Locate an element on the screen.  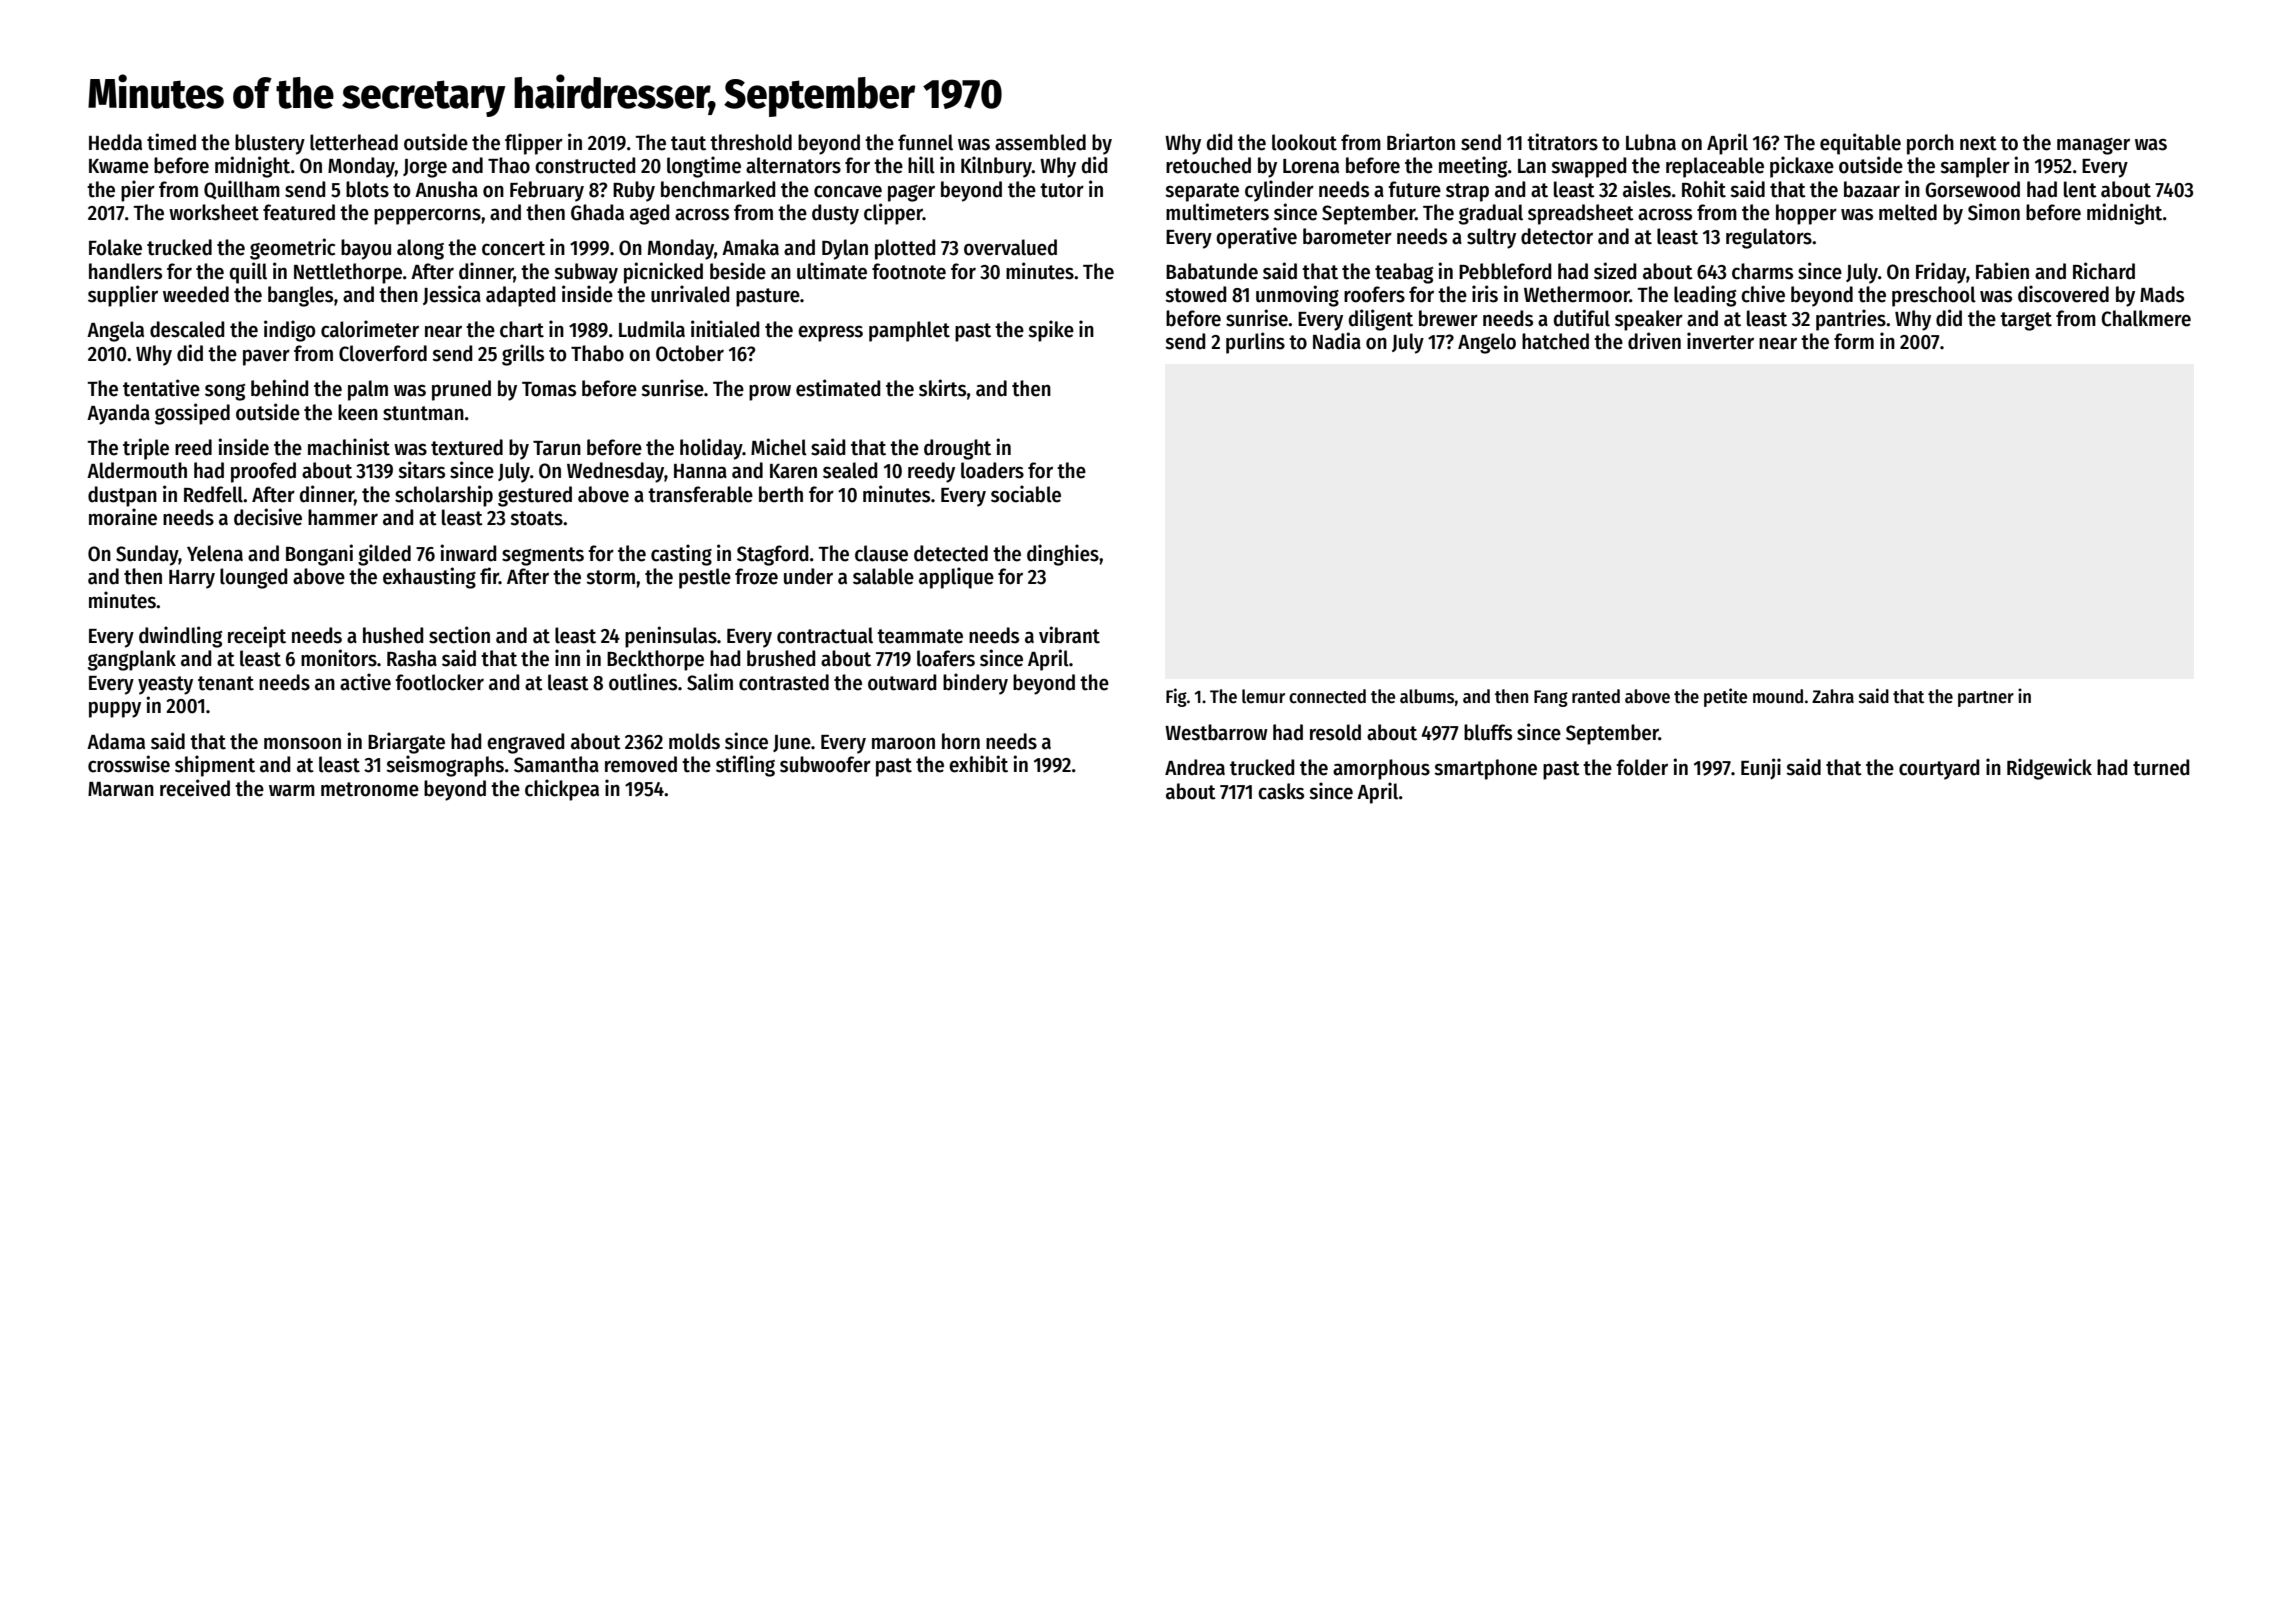
sociable is located at coordinates (1026, 494).
